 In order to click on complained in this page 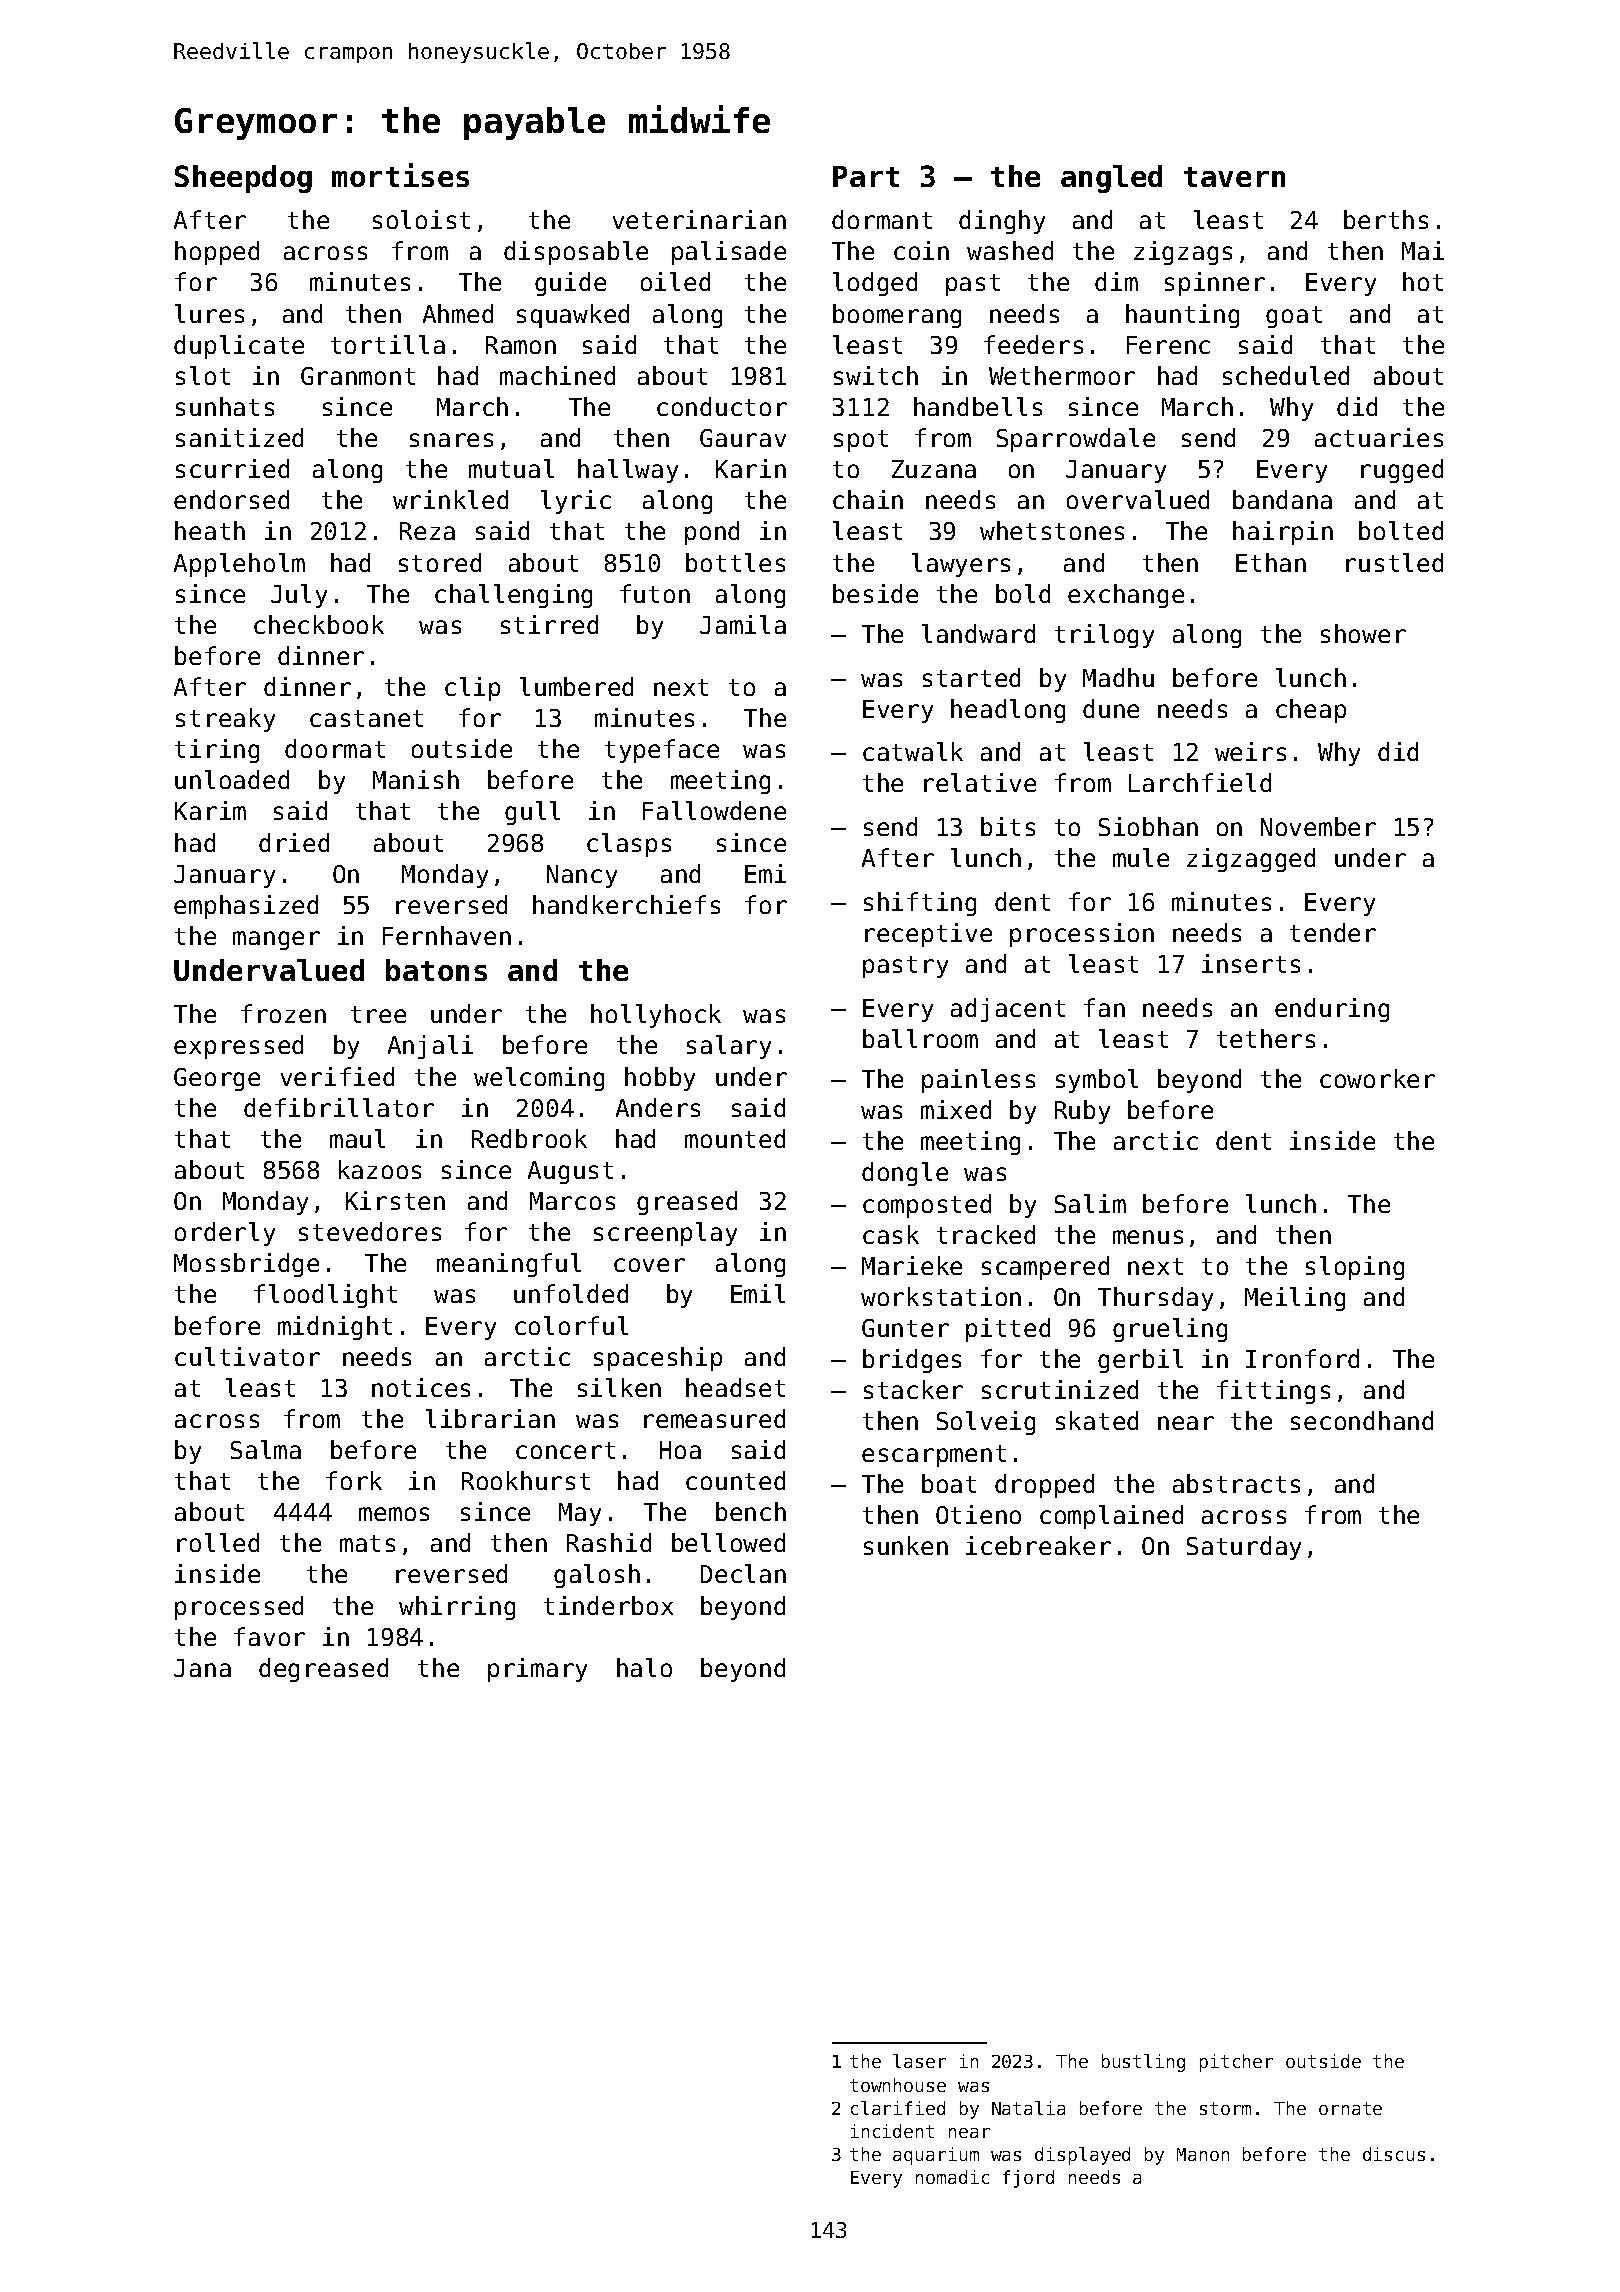, I will do `click(1111, 1517)`.
